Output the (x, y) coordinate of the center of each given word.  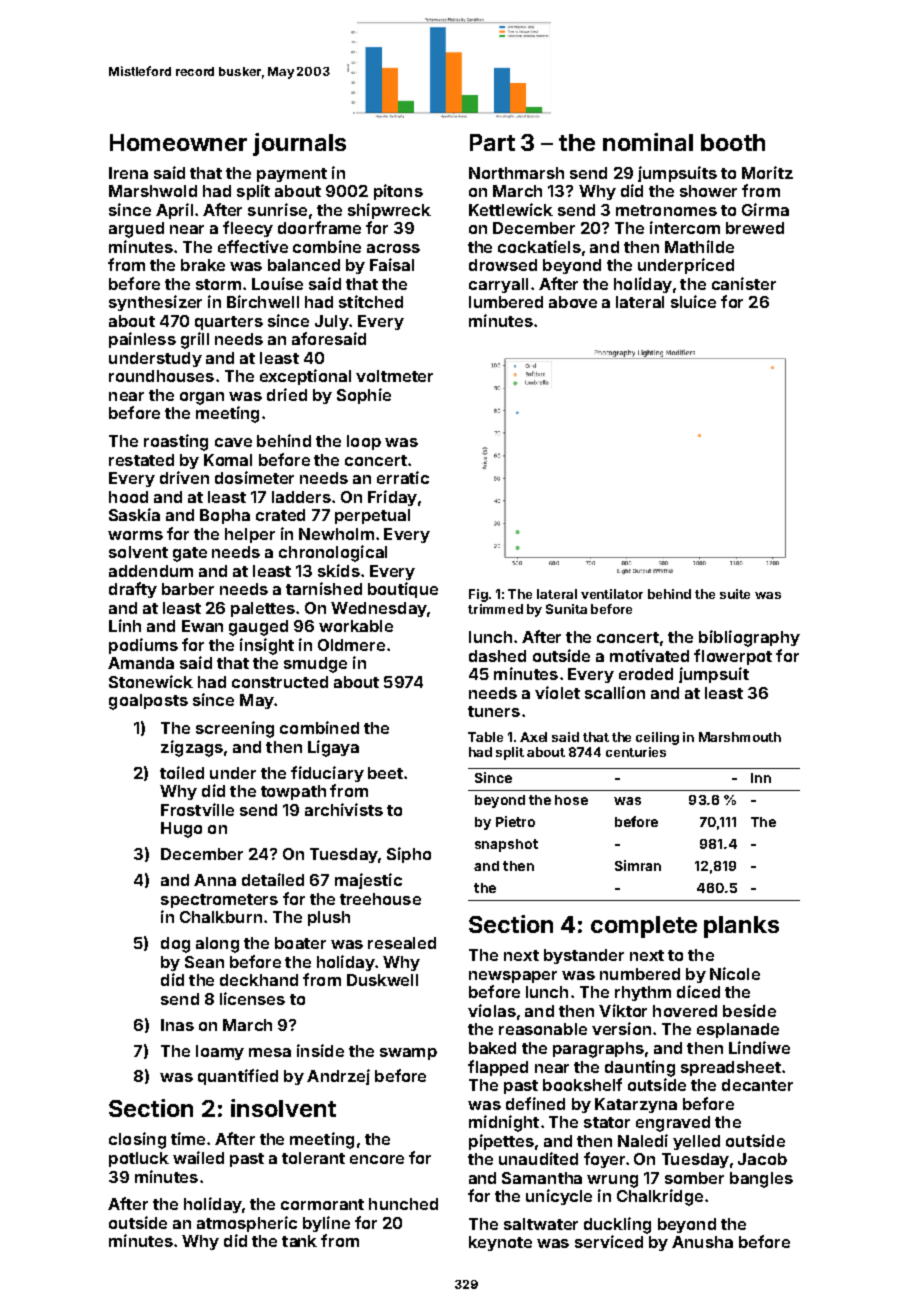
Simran (638, 865)
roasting (176, 442)
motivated (649, 655)
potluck (139, 1159)
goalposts (148, 702)
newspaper (513, 977)
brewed (755, 228)
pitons (398, 192)
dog (175, 945)
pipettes (501, 1142)
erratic (403, 477)
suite (735, 594)
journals (299, 144)
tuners (494, 711)
